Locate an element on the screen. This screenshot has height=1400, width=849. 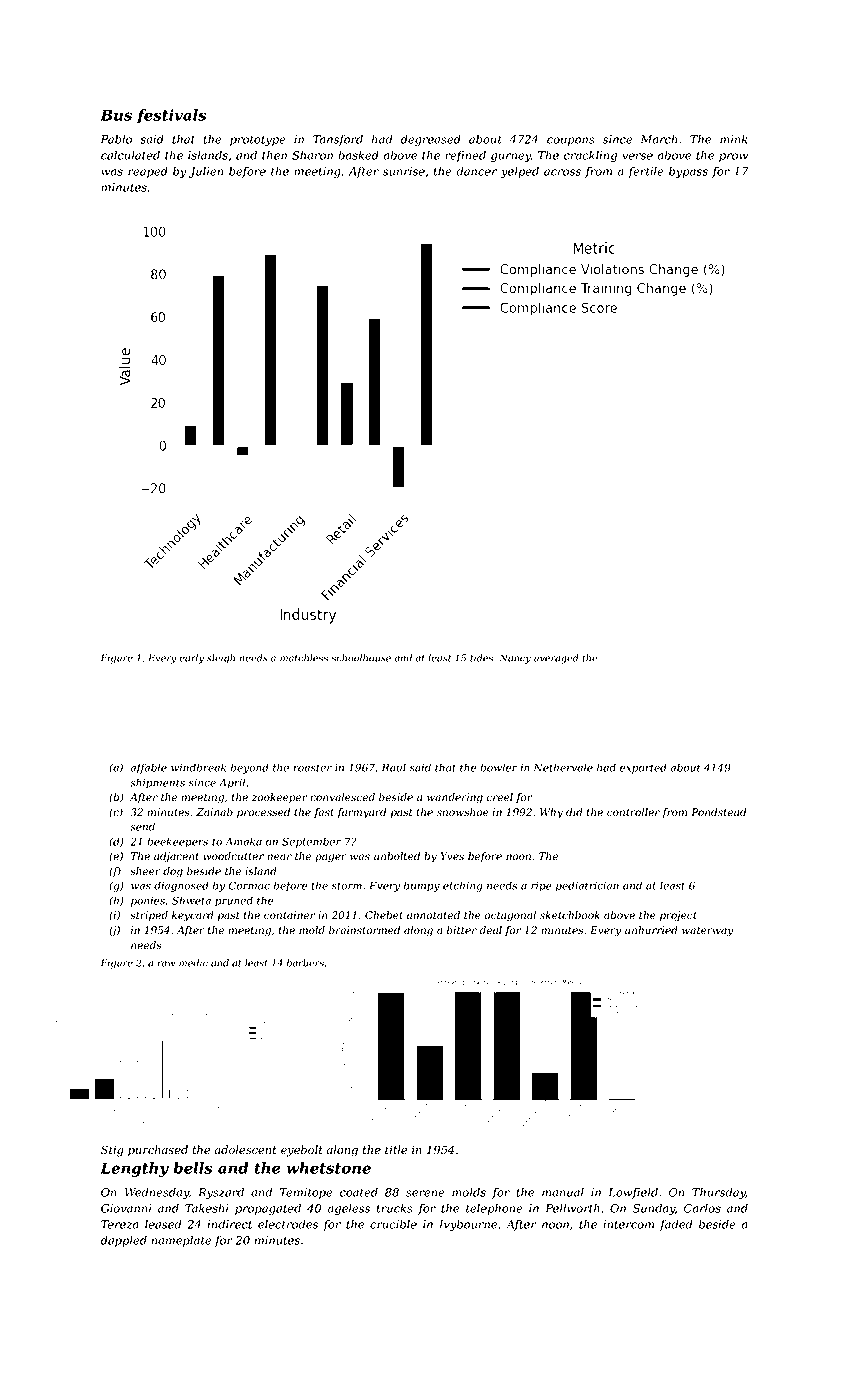
exported is located at coordinates (643, 768).
